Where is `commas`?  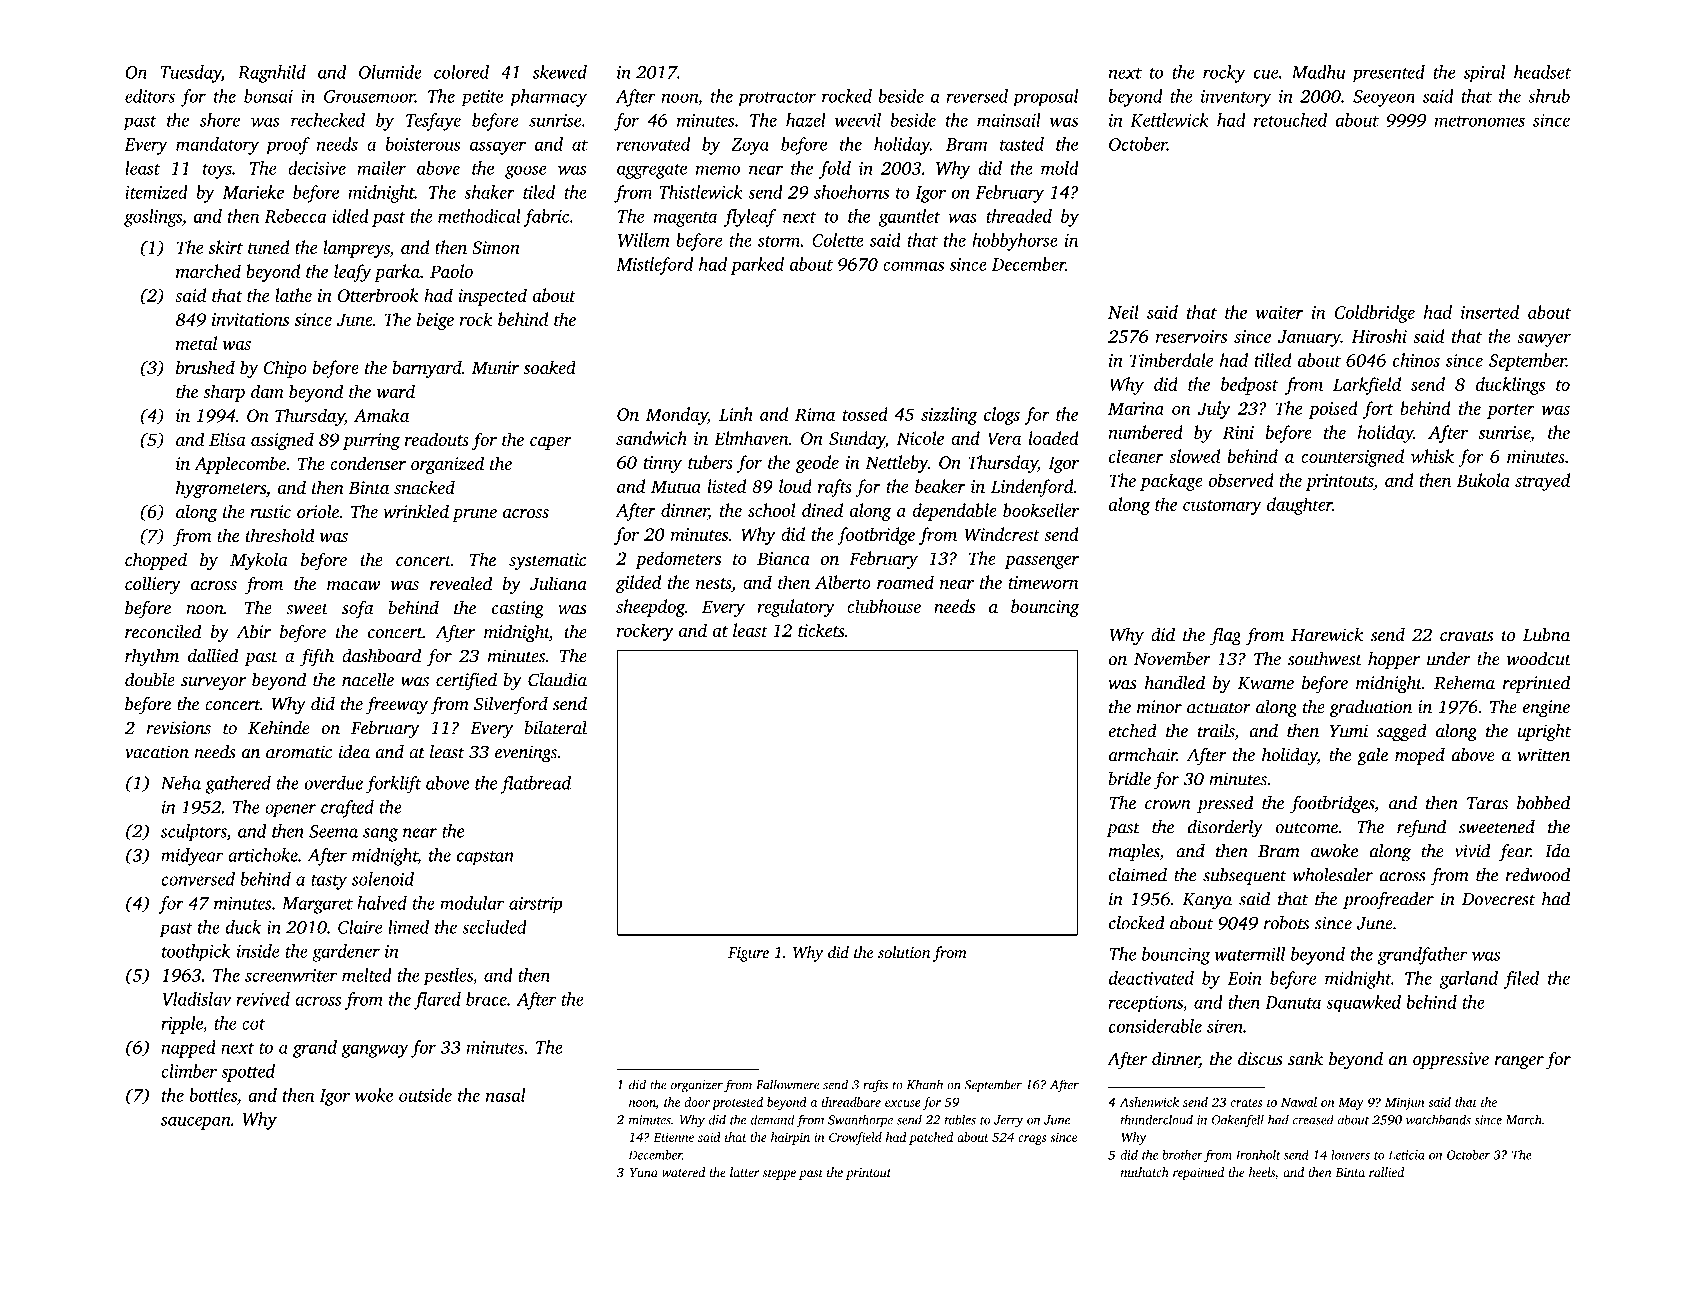 commas is located at coordinates (913, 266).
